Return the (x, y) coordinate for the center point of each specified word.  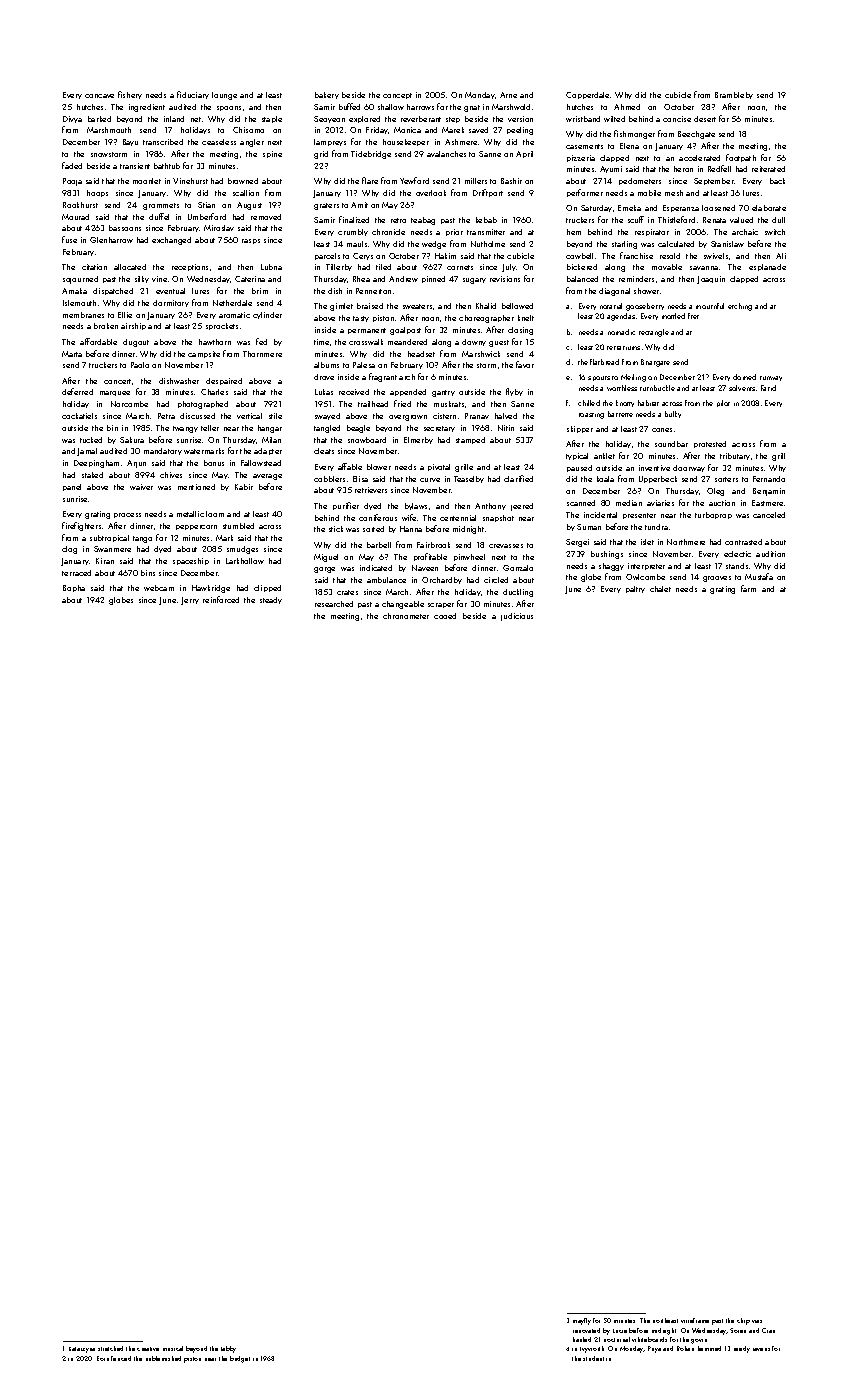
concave (99, 96)
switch (775, 232)
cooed (445, 616)
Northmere (686, 542)
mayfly (582, 1321)
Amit (359, 205)
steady (271, 600)
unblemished (163, 1358)
